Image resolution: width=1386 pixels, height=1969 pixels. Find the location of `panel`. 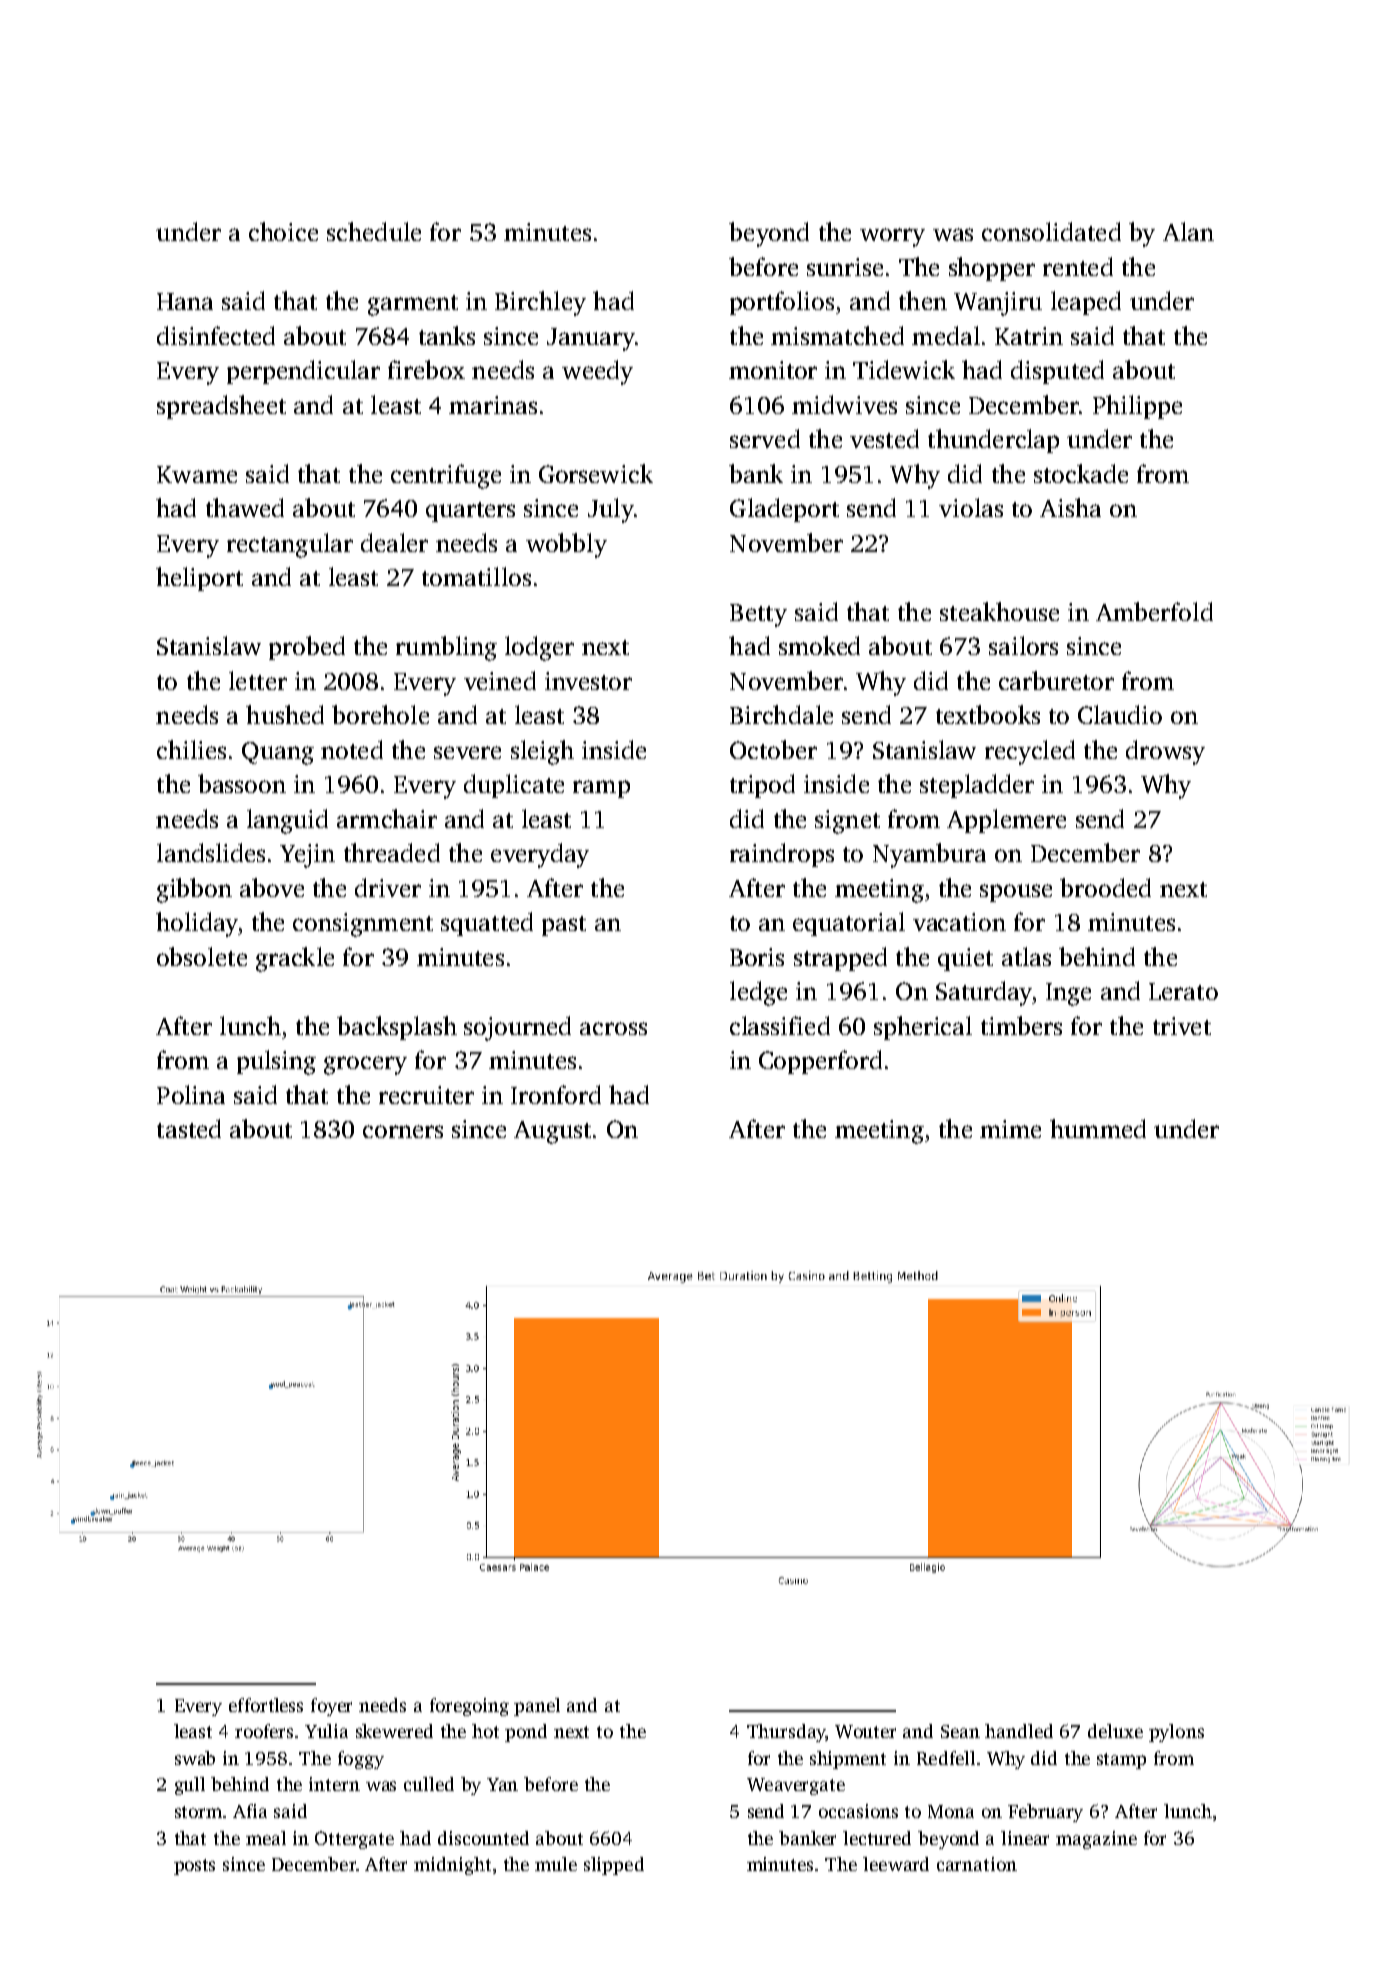

panel is located at coordinates (537, 1707).
